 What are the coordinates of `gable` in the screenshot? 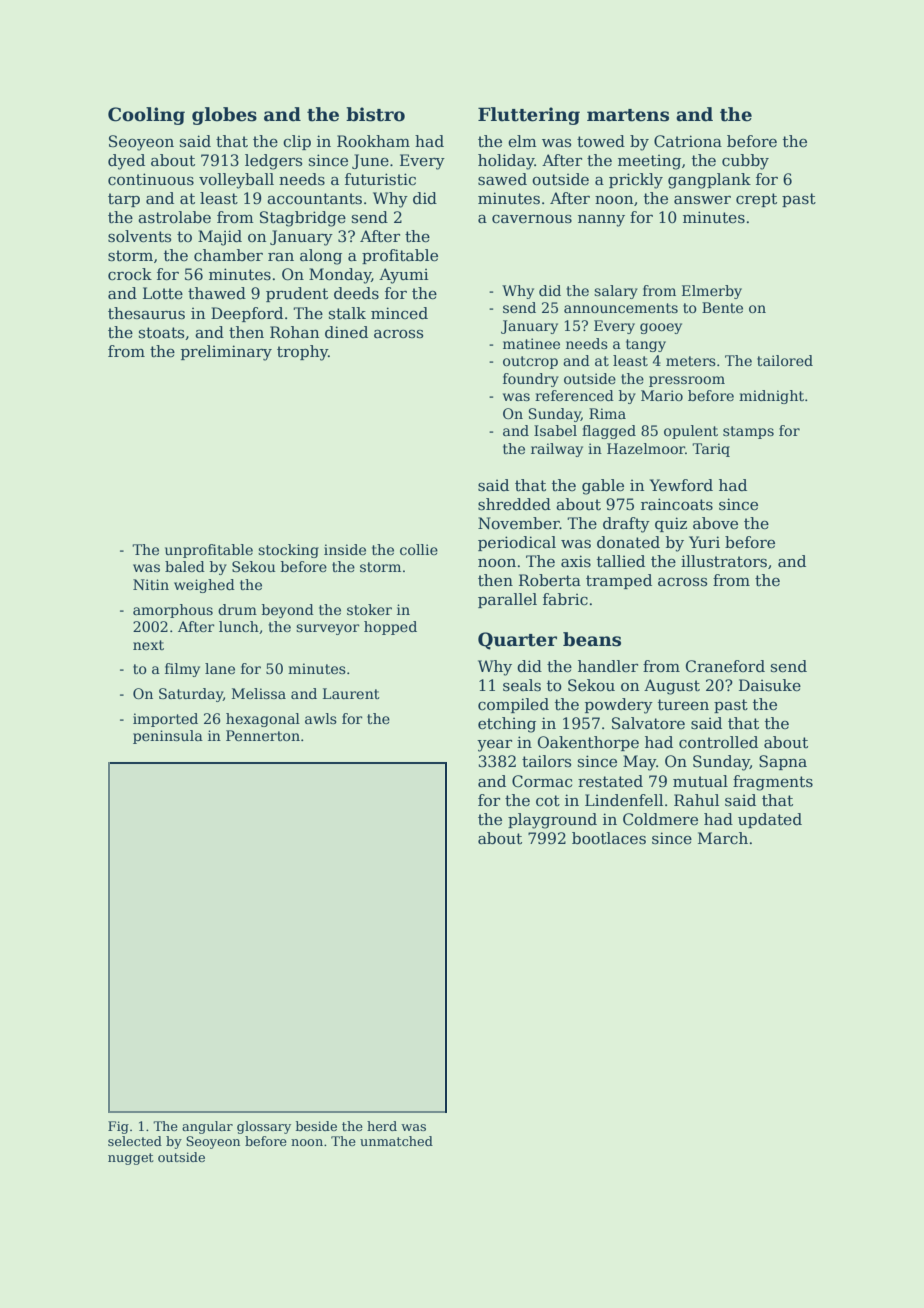 It's located at (603, 487).
